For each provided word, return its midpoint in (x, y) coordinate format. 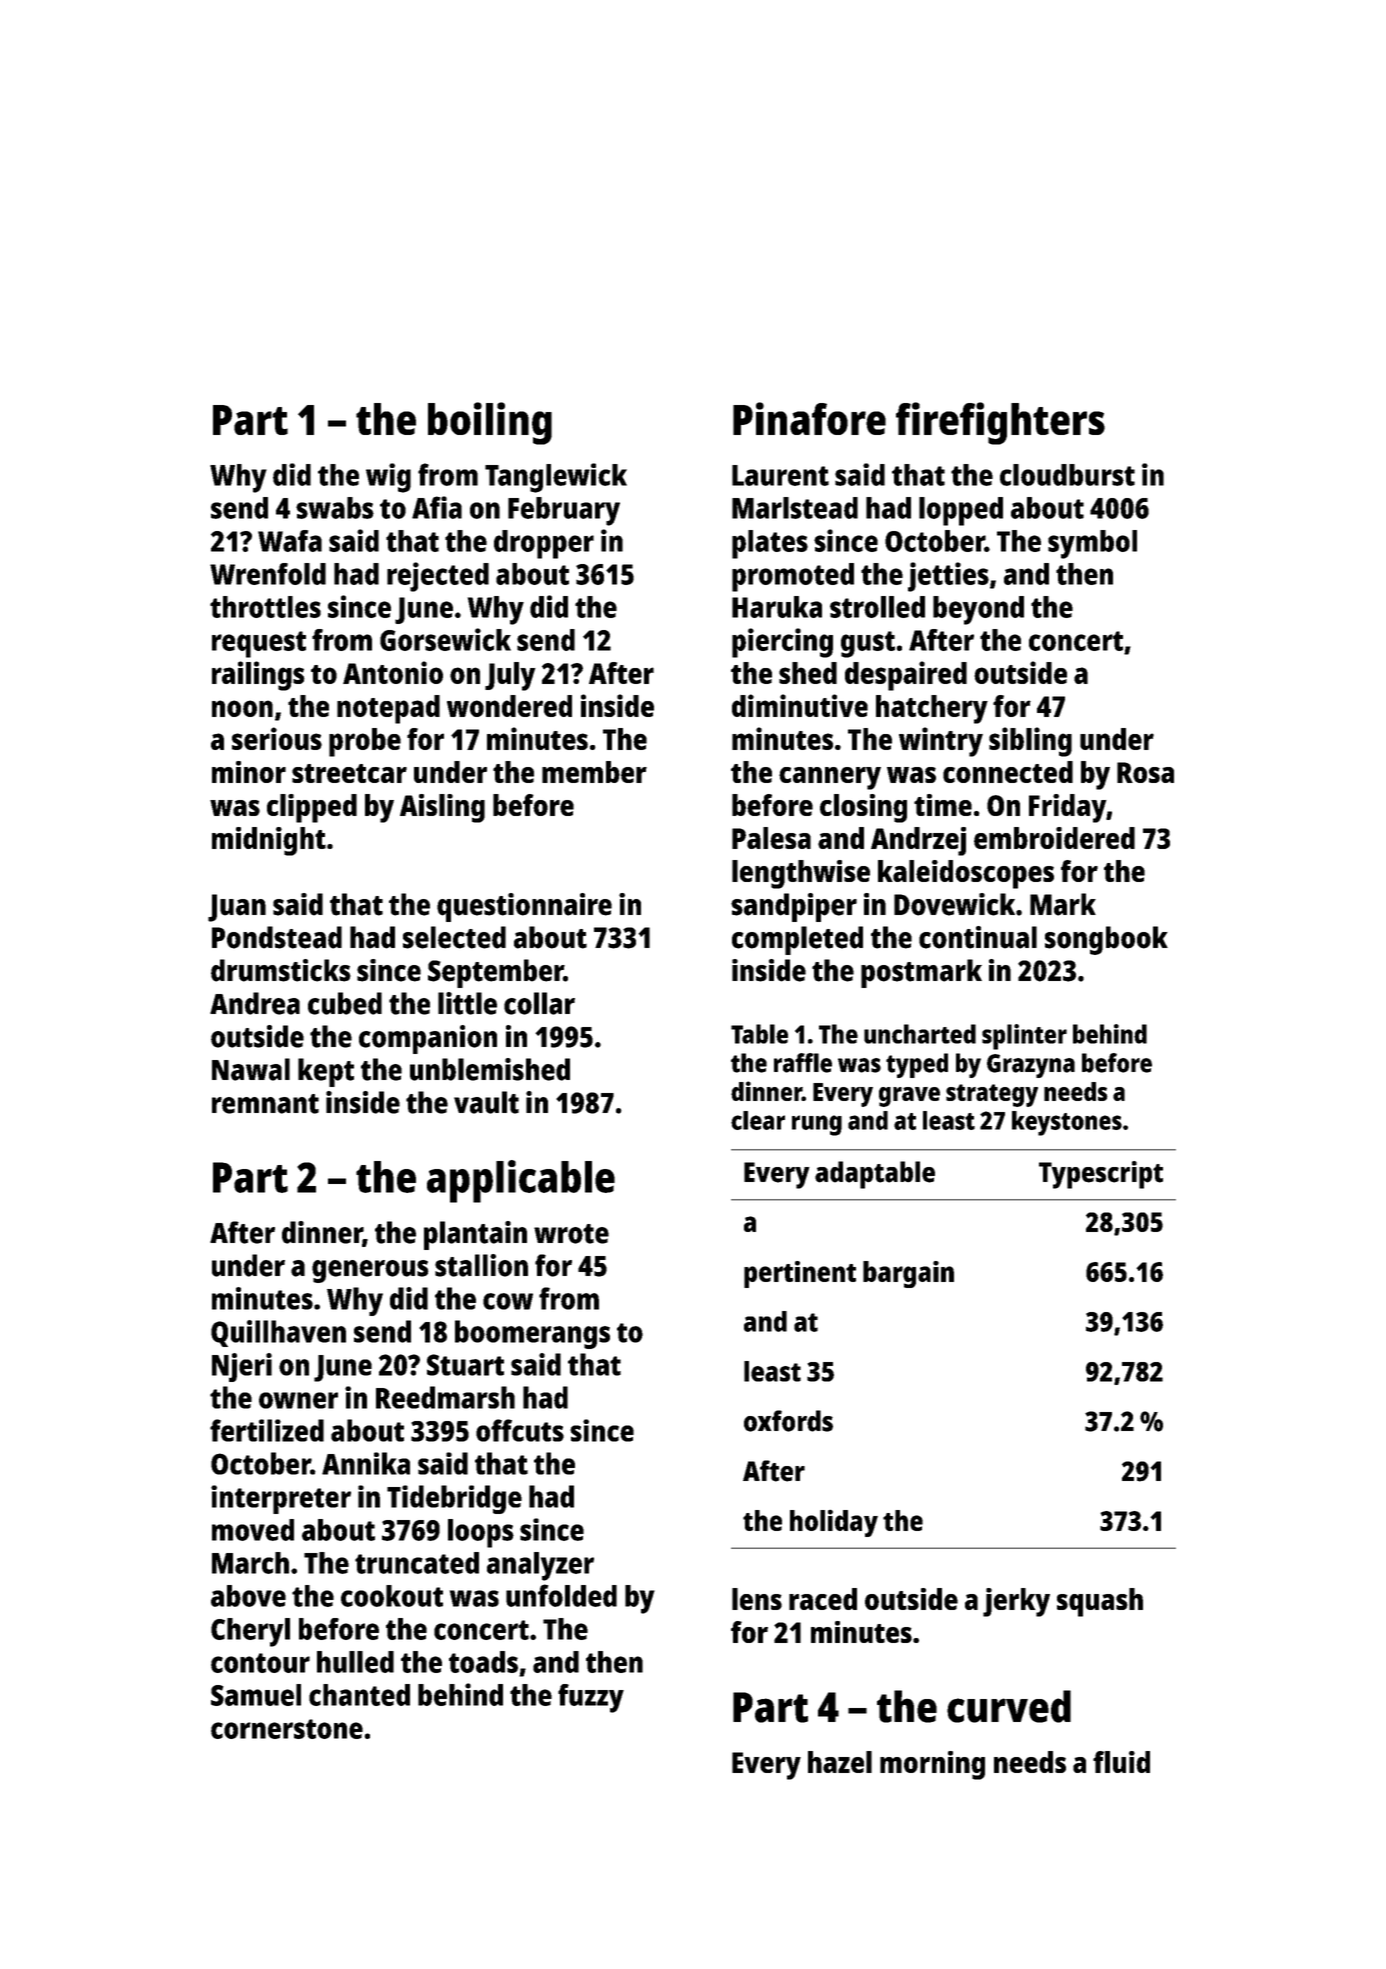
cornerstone (287, 1729)
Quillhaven (278, 1333)
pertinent (800, 1274)
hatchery (932, 709)
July (510, 676)
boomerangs (532, 1334)
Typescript (1101, 1175)
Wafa (290, 541)
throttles (265, 607)
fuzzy (591, 1698)
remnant (265, 1104)
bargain (908, 1274)
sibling (1030, 742)
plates (770, 544)
